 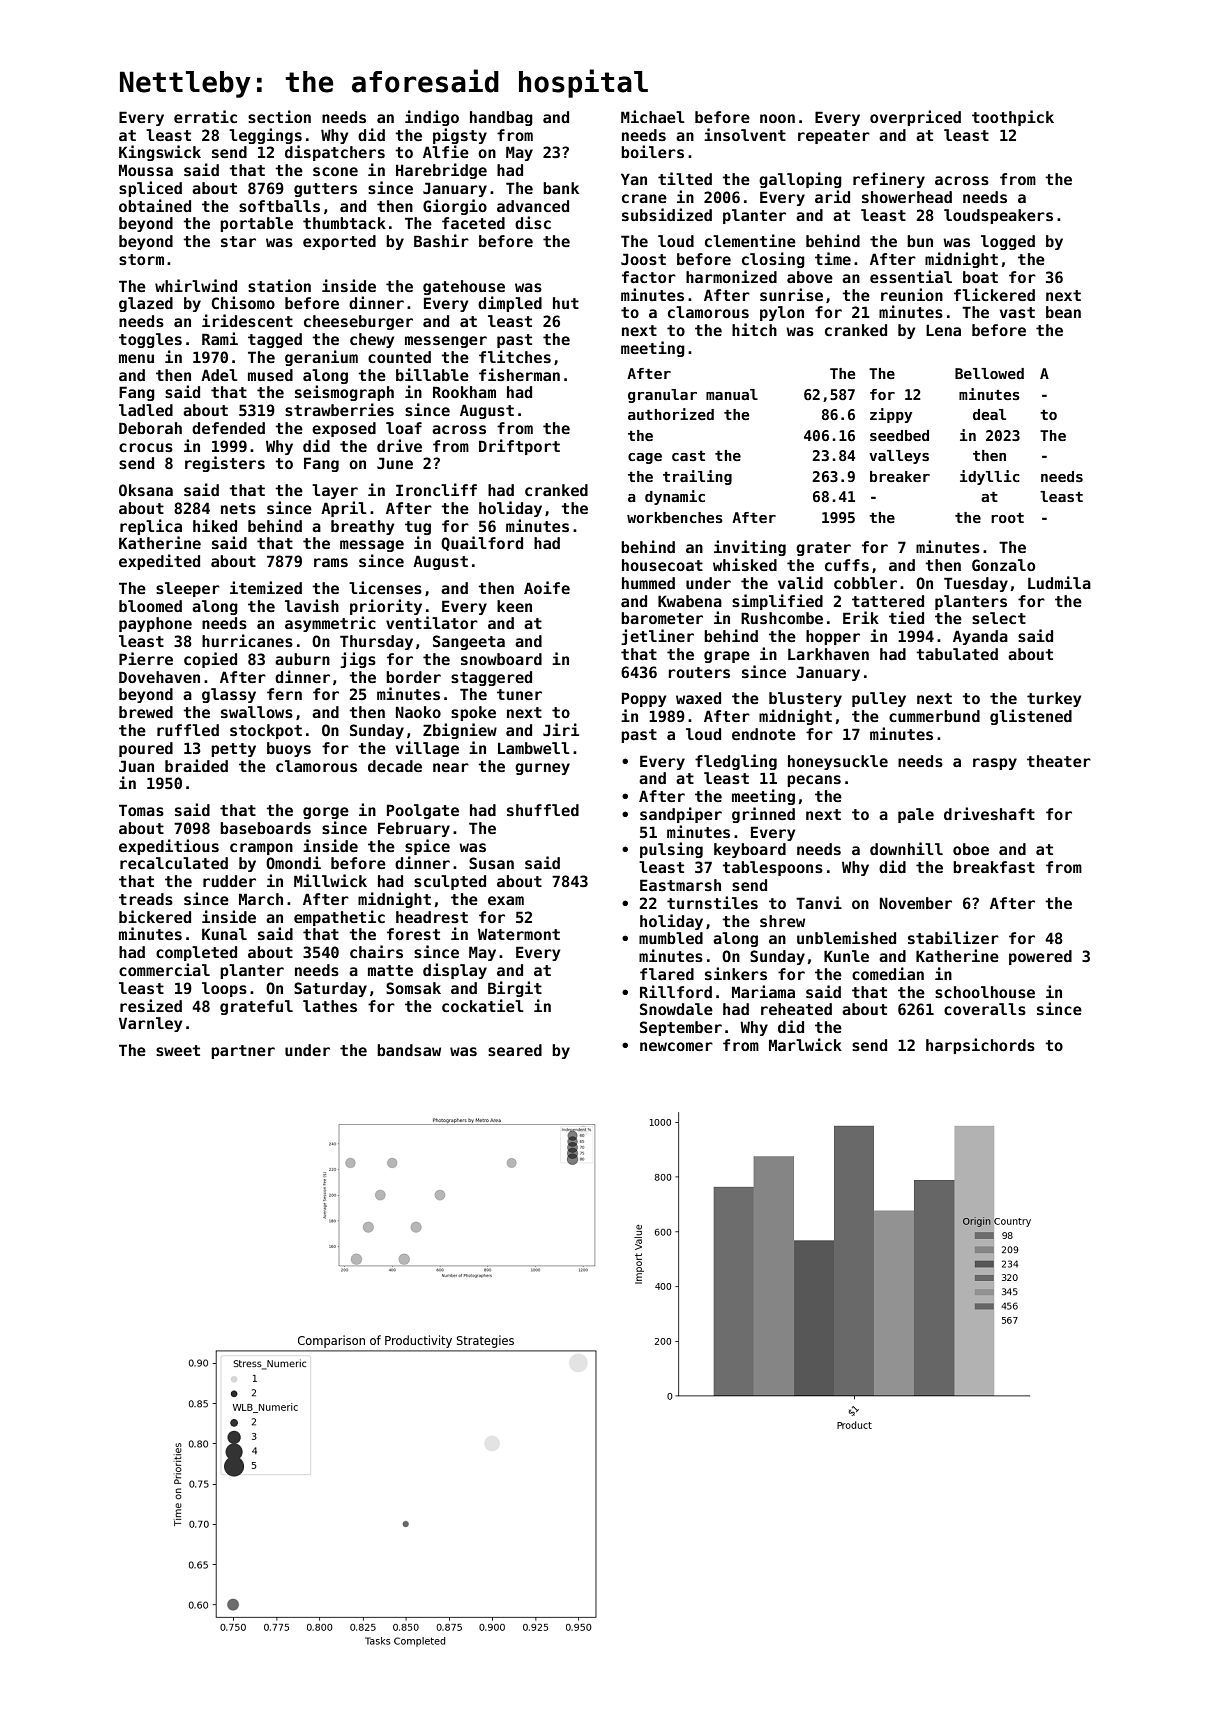 I want to click on menu, so click(x=136, y=358).
